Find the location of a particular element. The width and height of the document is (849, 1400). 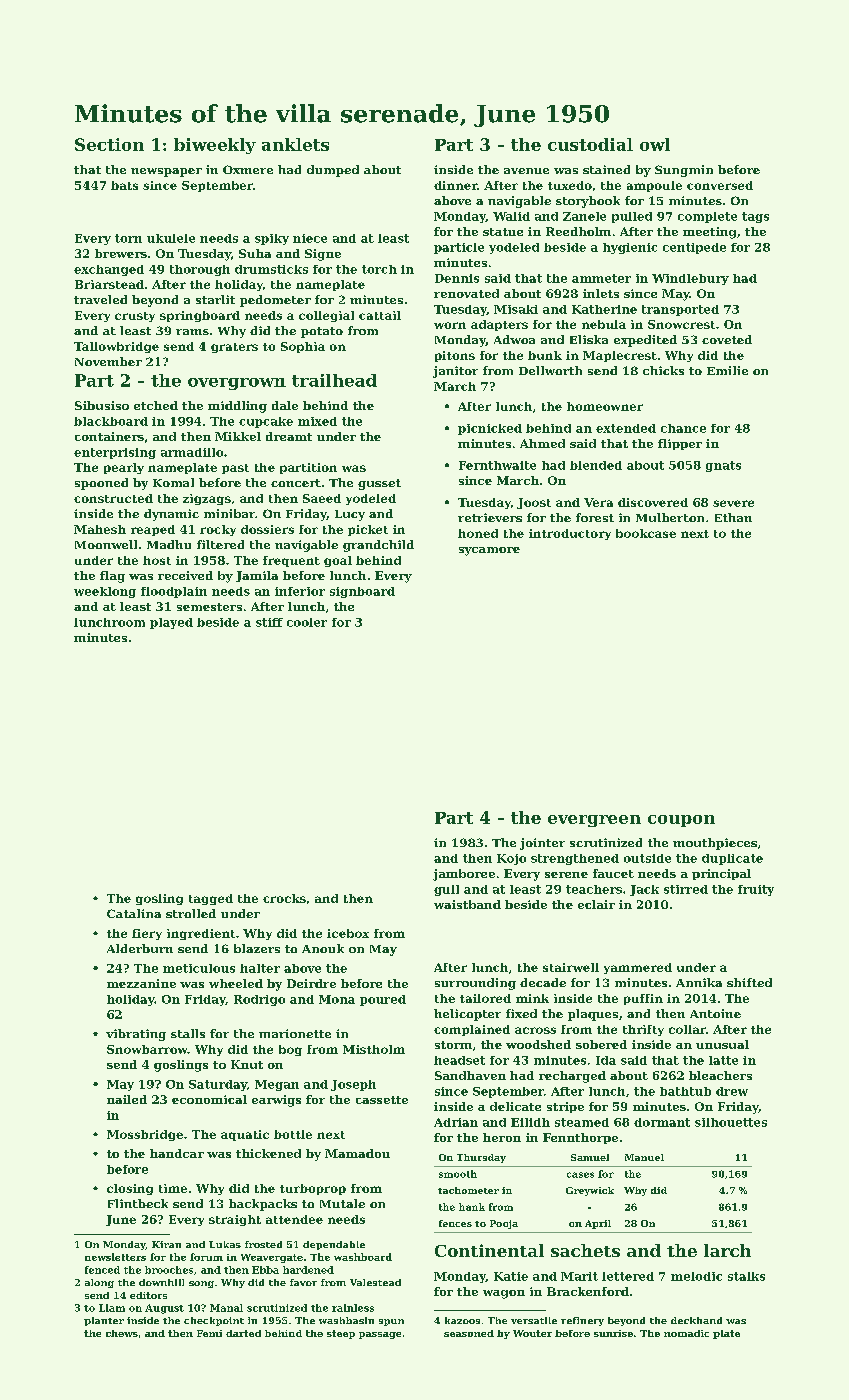

past is located at coordinates (235, 469).
